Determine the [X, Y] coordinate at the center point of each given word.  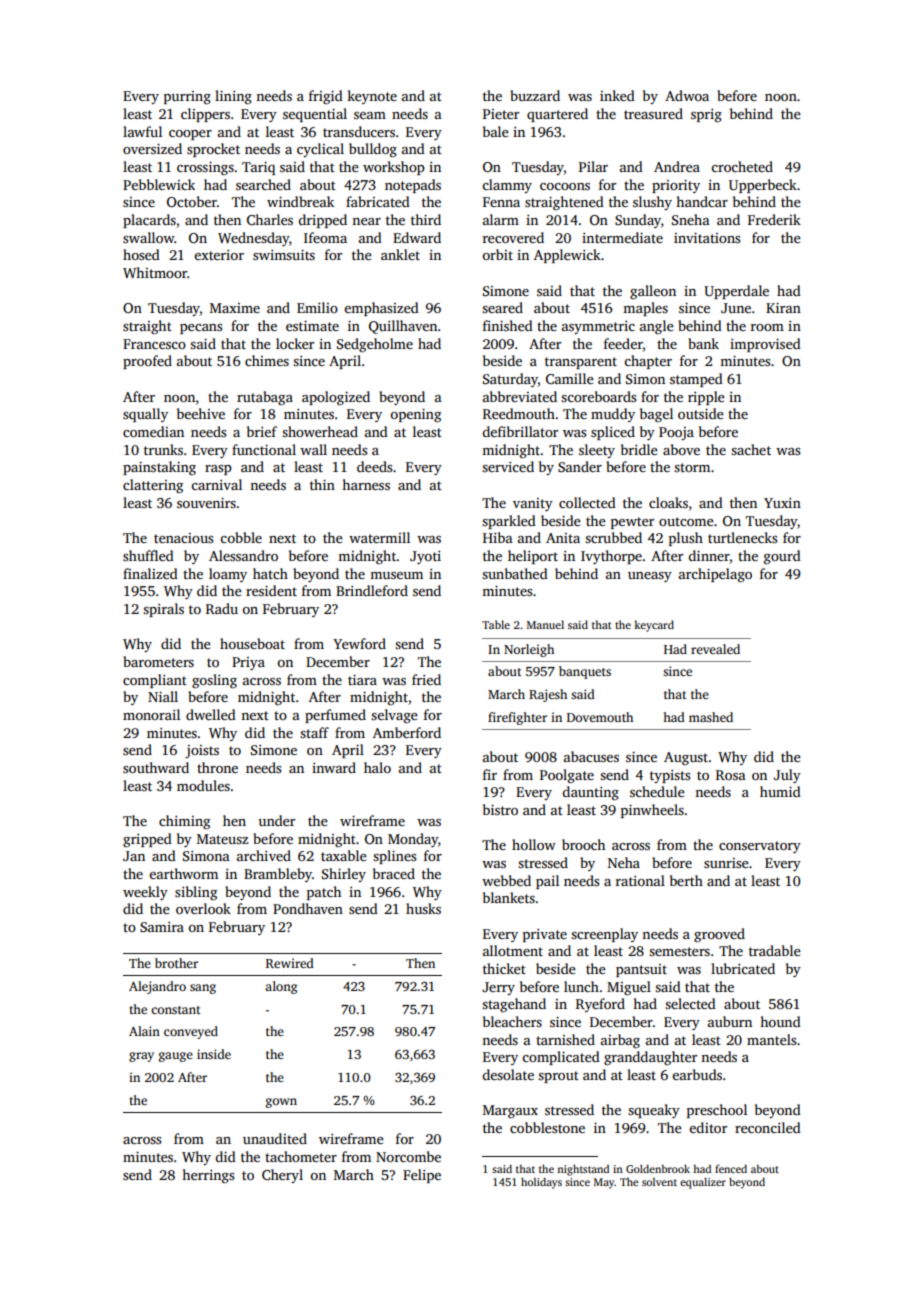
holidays [541, 1183]
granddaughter [650, 1058]
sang [203, 989]
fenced [731, 1168]
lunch [581, 986]
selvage [394, 716]
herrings [208, 1176]
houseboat [252, 643]
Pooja [676, 433]
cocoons [565, 186]
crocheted [742, 166]
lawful [142, 131]
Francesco [154, 344]
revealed [715, 649]
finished [508, 325]
